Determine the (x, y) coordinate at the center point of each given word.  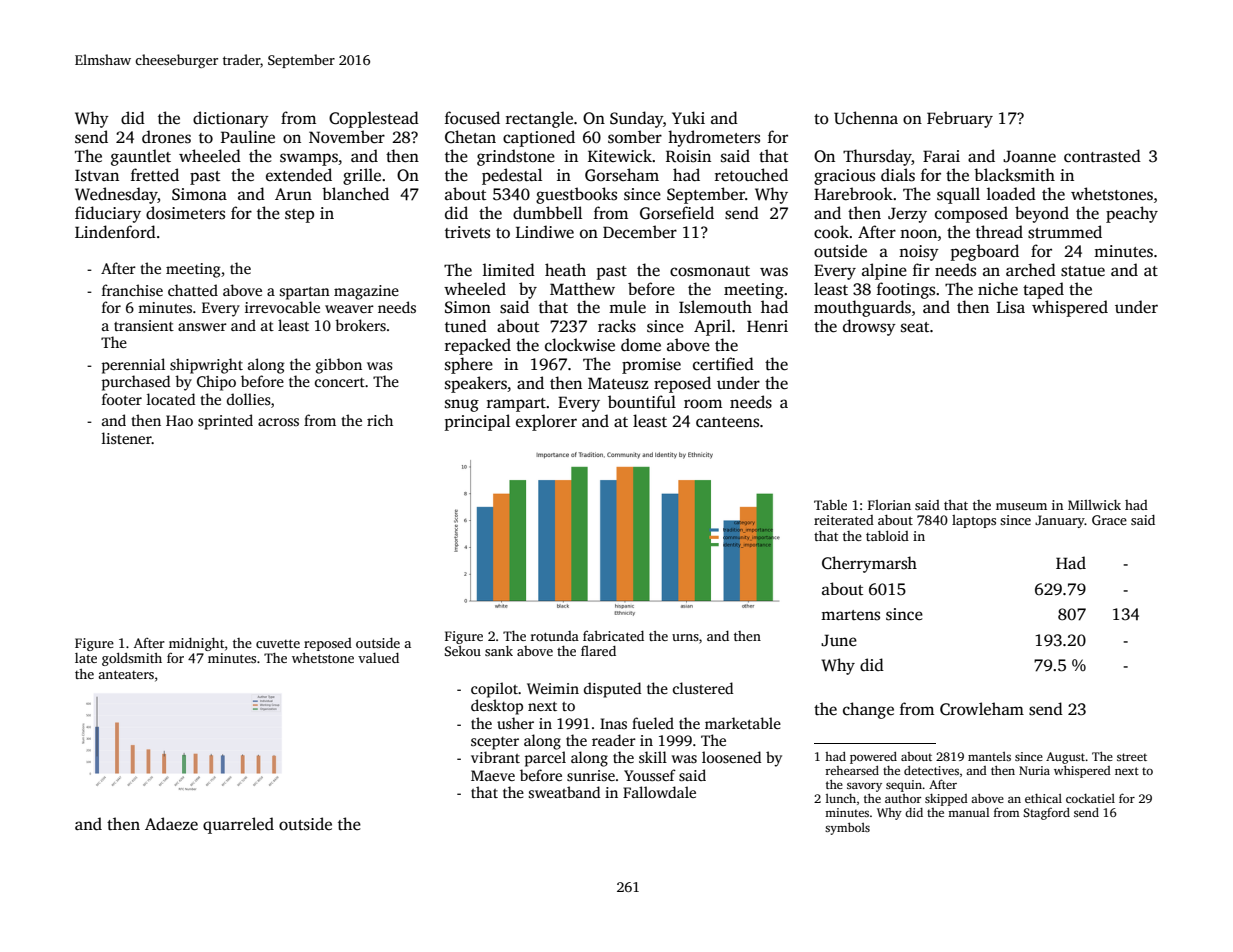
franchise (132, 290)
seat (915, 327)
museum (1021, 506)
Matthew (582, 288)
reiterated (844, 520)
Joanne (1029, 156)
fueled (653, 723)
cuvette (278, 643)
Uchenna (866, 118)
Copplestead (374, 119)
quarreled (238, 825)
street (1132, 757)
